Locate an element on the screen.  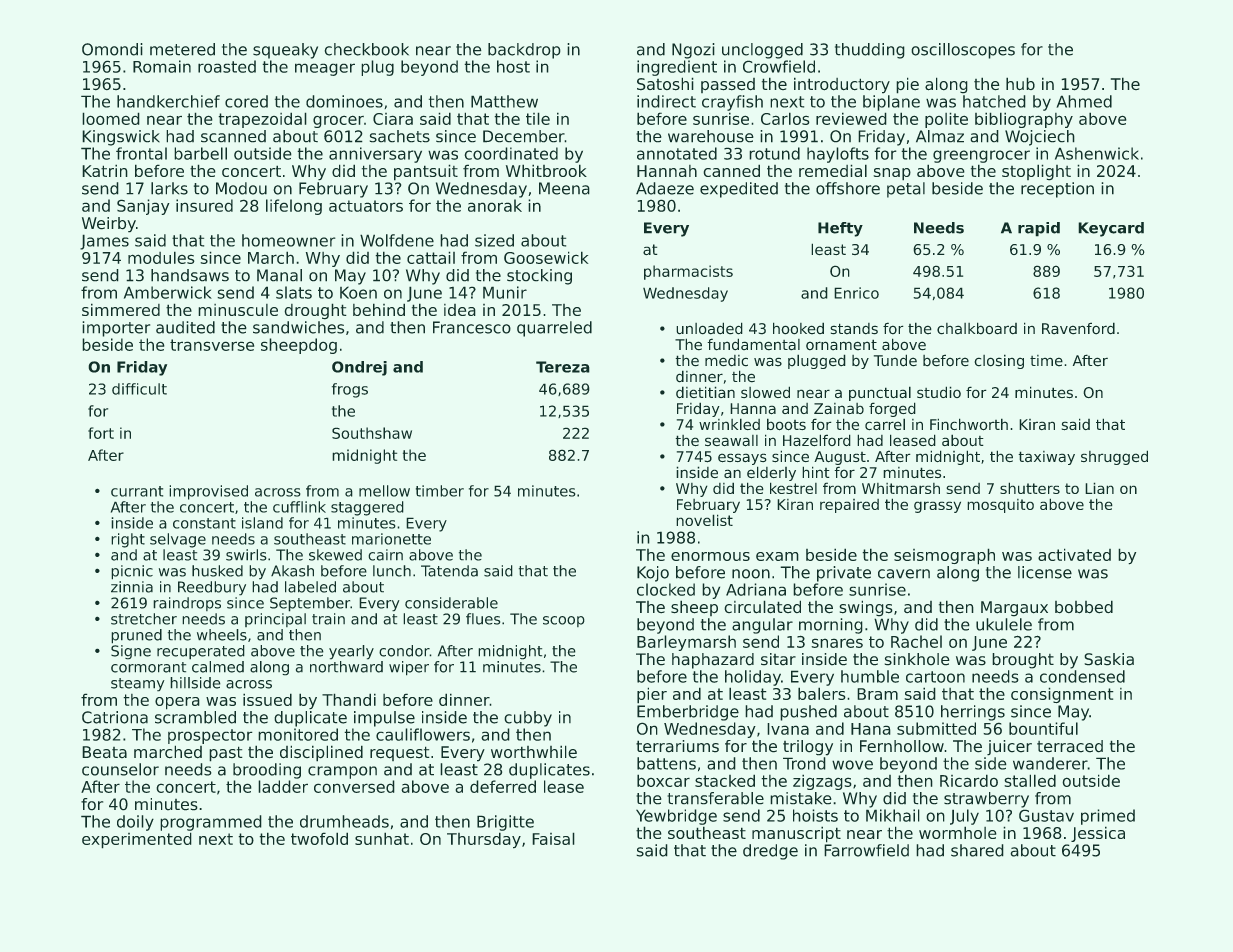
bibliography is located at coordinates (1024, 120).
